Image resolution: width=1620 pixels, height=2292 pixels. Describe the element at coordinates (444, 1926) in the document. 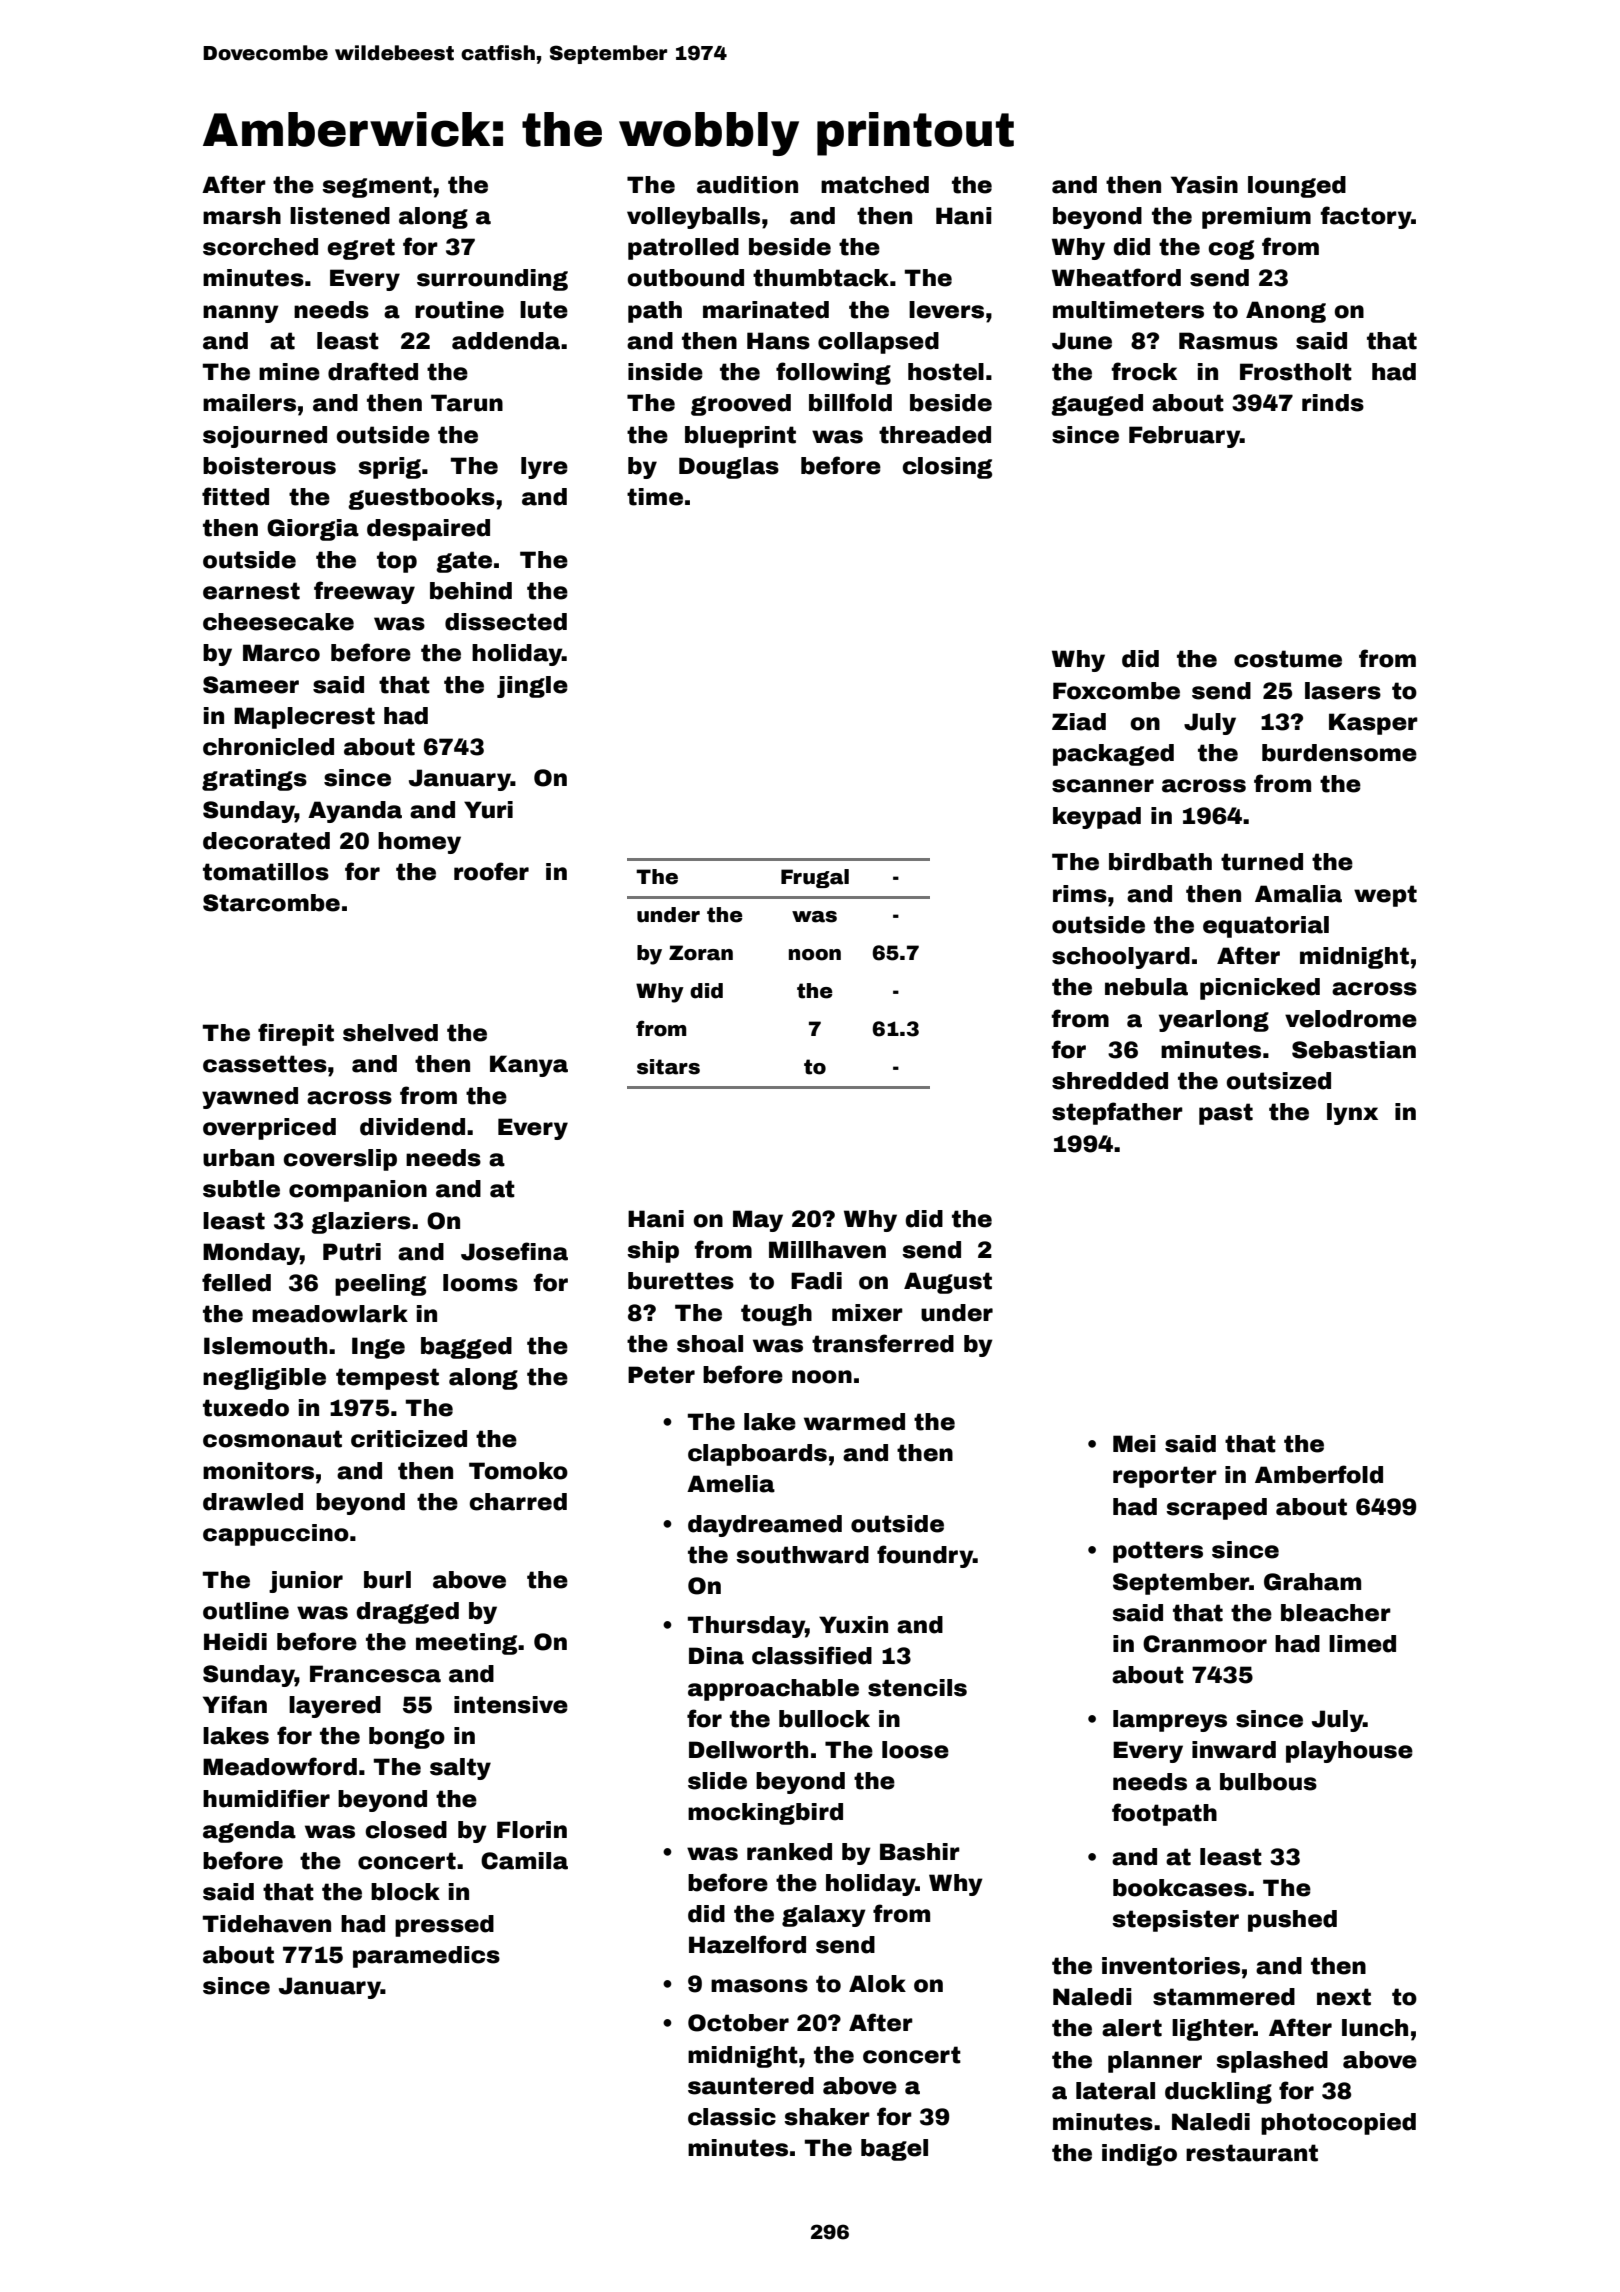

I see `pressed` at that location.
